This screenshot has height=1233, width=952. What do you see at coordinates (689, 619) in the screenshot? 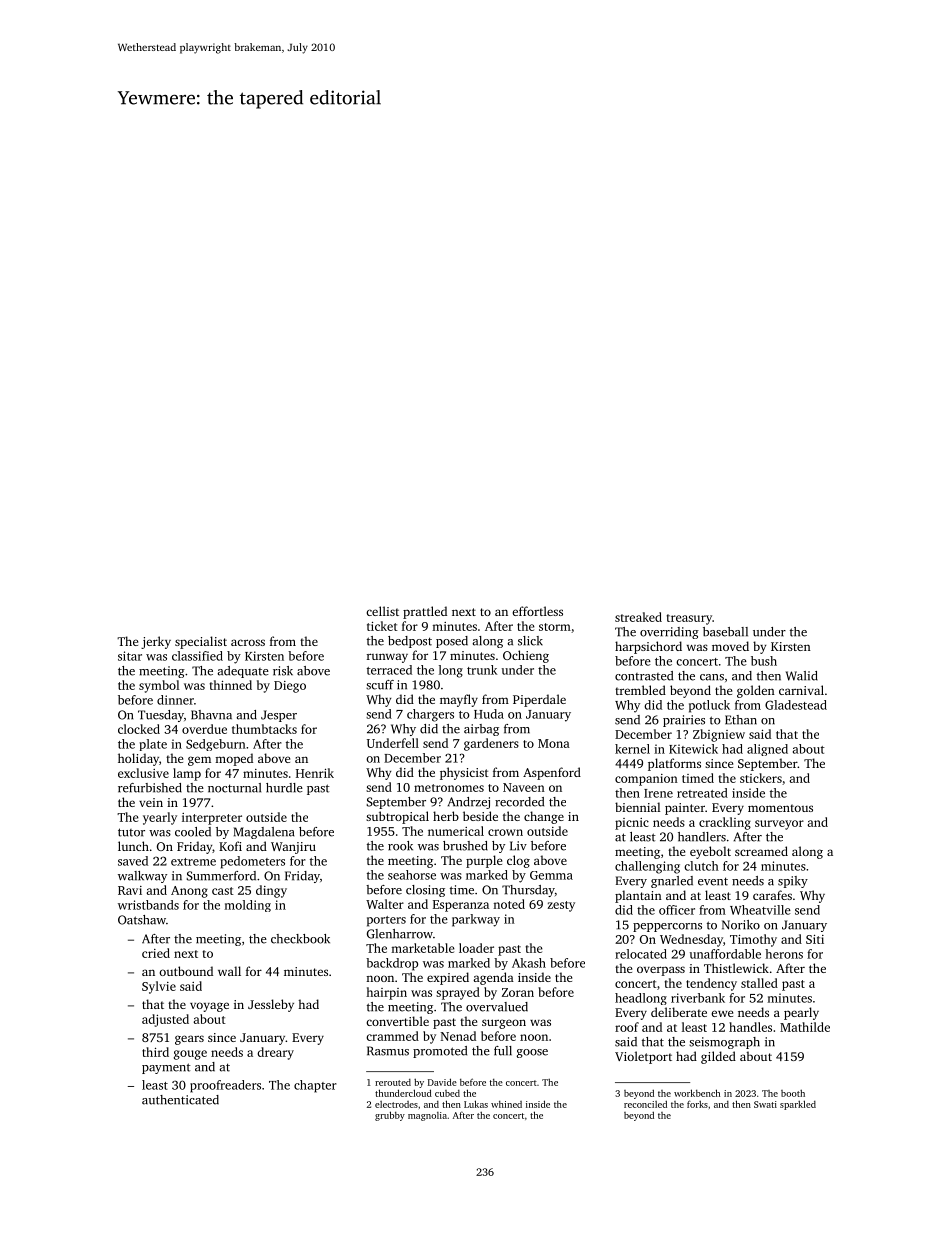
I see `treasury` at bounding box center [689, 619].
